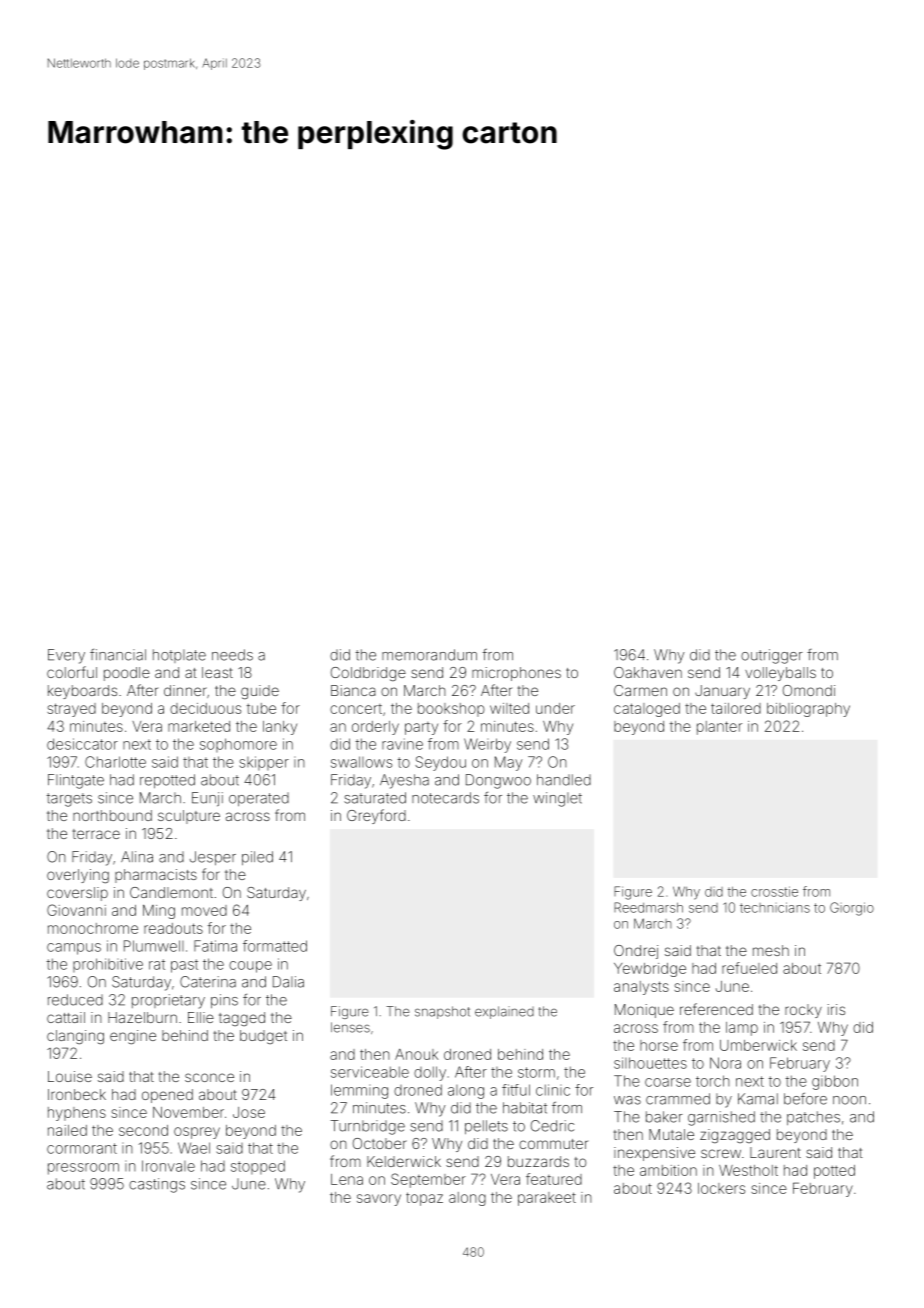 This page has width=924, height=1308. What do you see at coordinates (719, 728) in the page?
I see `planter` at bounding box center [719, 728].
